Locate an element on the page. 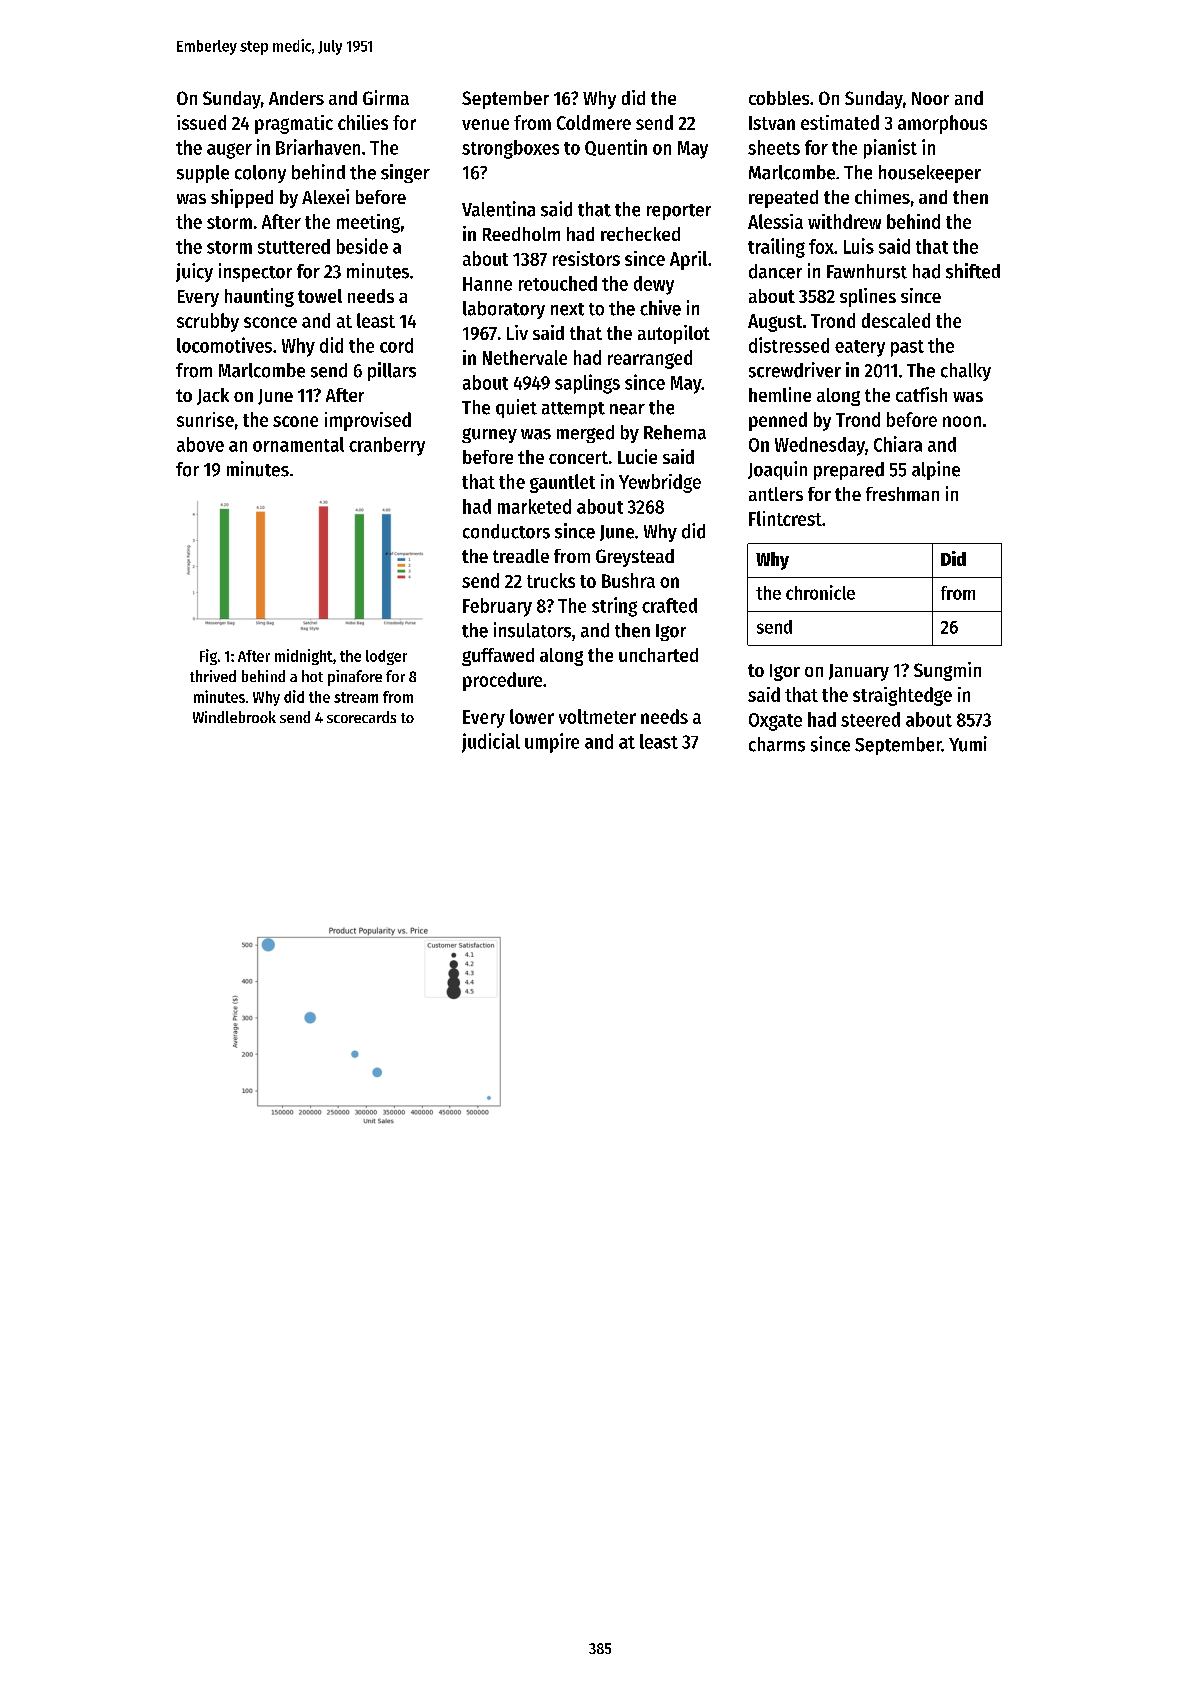 The width and height of the document is (1178, 1707). Fawnhurst is located at coordinates (867, 271).
